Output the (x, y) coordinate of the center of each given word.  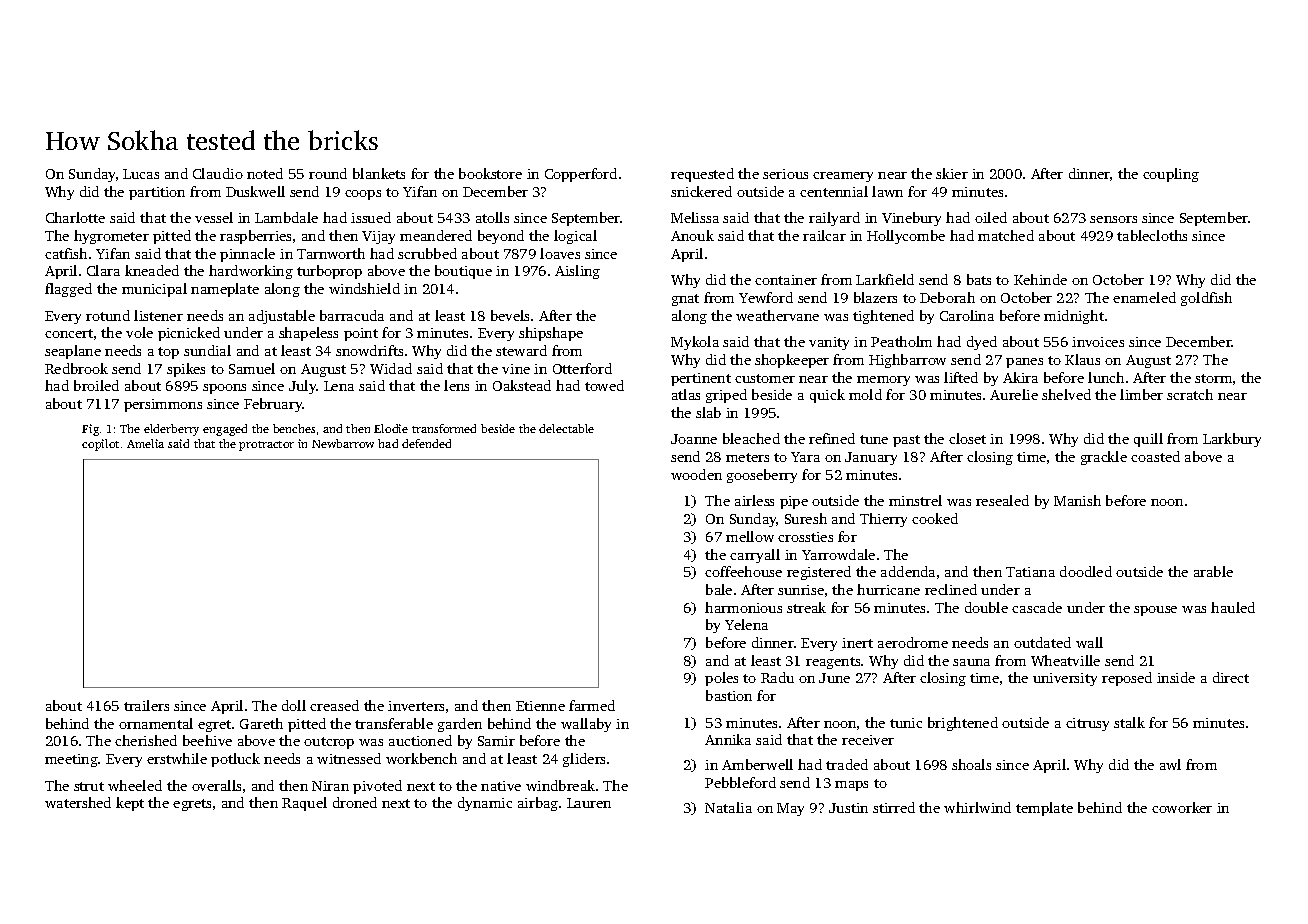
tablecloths (1152, 235)
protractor (266, 446)
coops (363, 195)
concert (69, 333)
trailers (146, 705)
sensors (1113, 219)
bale (719, 589)
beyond (501, 237)
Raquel (304, 804)
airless (754, 500)
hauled (1233, 607)
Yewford (766, 297)
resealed (1002, 500)
